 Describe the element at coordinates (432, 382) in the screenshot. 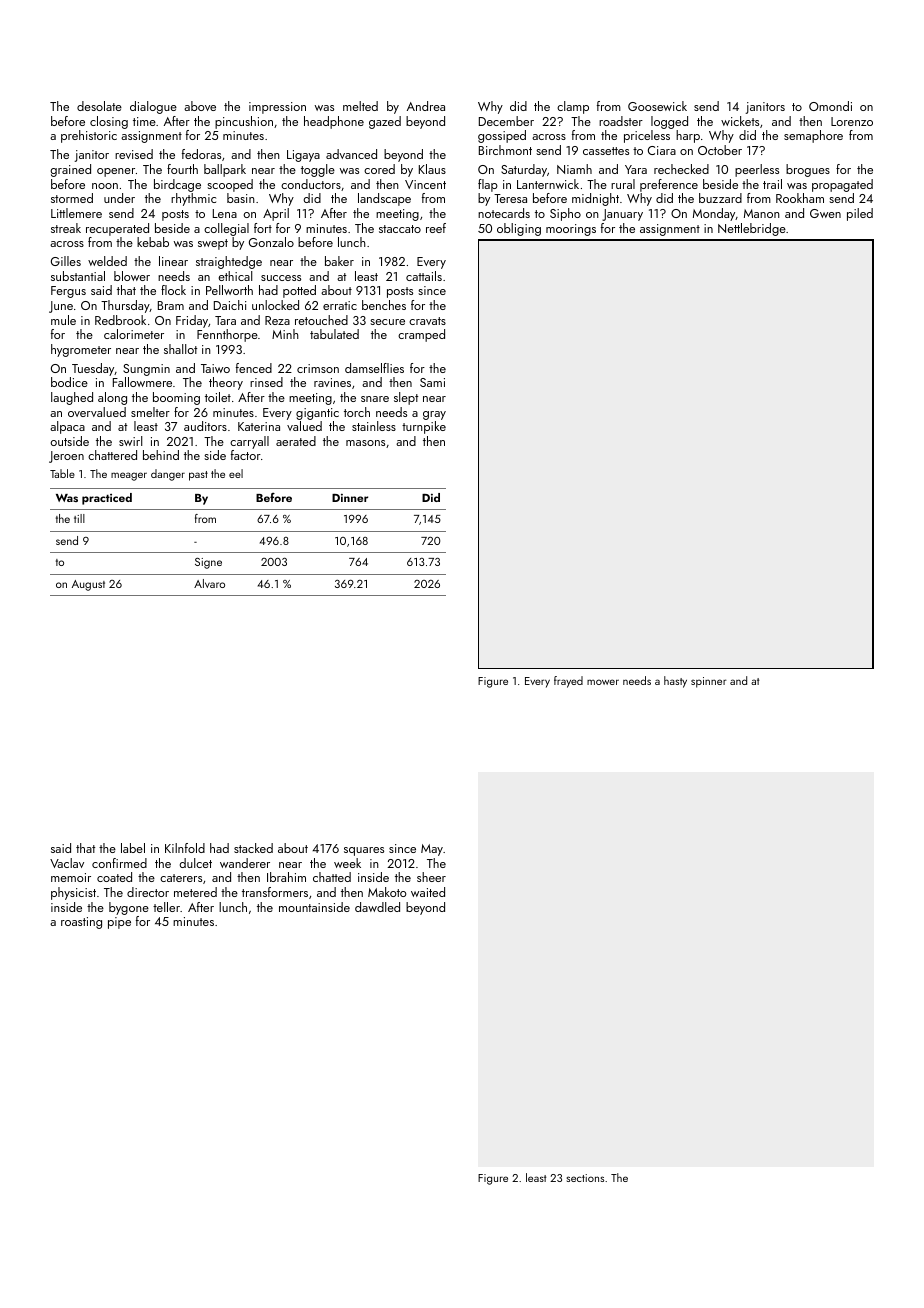

I see `Sami` at that location.
